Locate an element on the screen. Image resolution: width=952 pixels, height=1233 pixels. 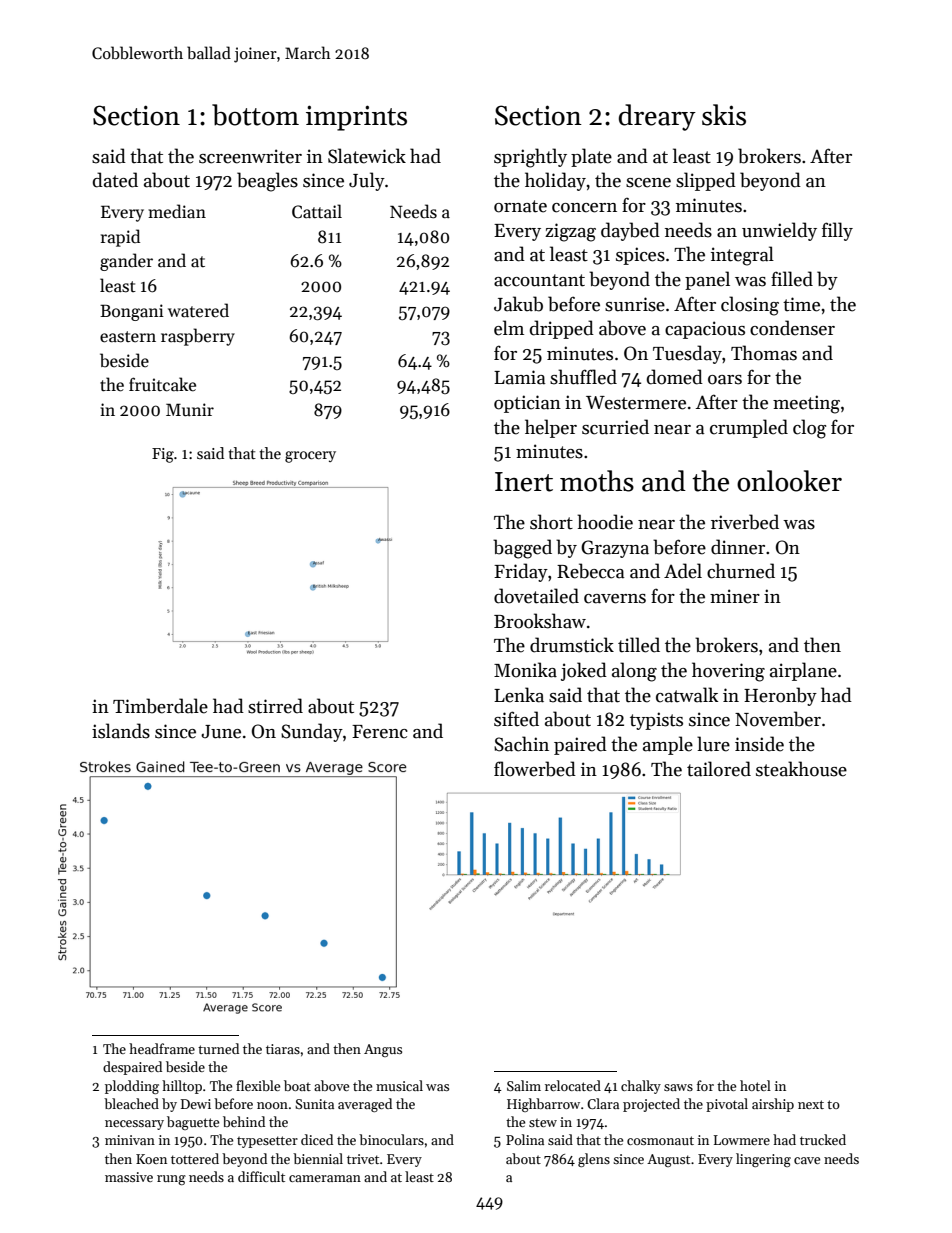
Slatewick is located at coordinates (367, 156).
